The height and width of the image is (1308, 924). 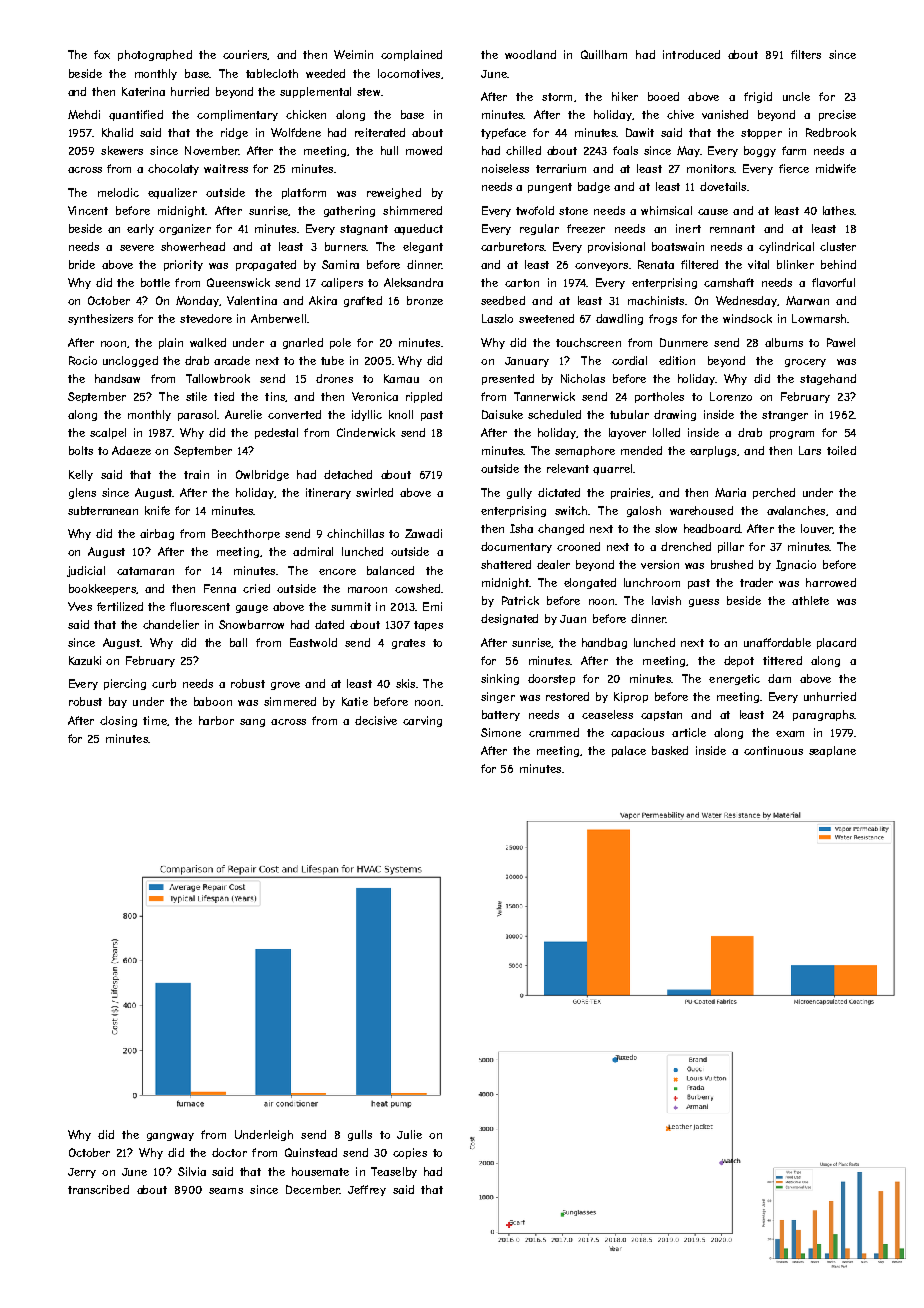 What do you see at coordinates (363, 301) in the image?
I see `grafted` at bounding box center [363, 301].
